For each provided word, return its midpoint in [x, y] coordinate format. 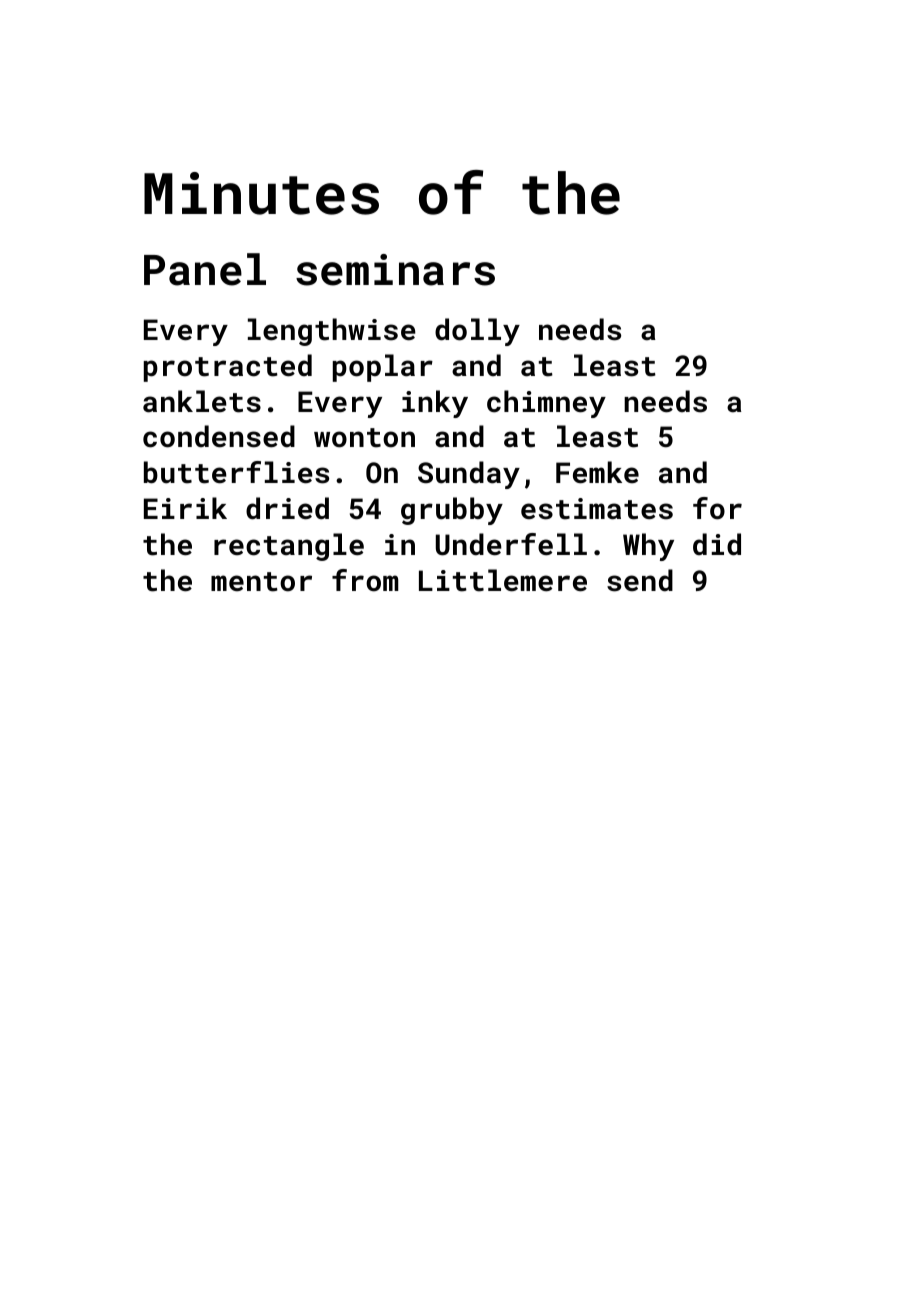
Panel [205, 269]
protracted [228, 368]
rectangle [289, 547]
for [717, 508]
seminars [395, 270]
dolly [477, 332]
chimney [546, 404]
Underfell [511, 544]
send [640, 580]
